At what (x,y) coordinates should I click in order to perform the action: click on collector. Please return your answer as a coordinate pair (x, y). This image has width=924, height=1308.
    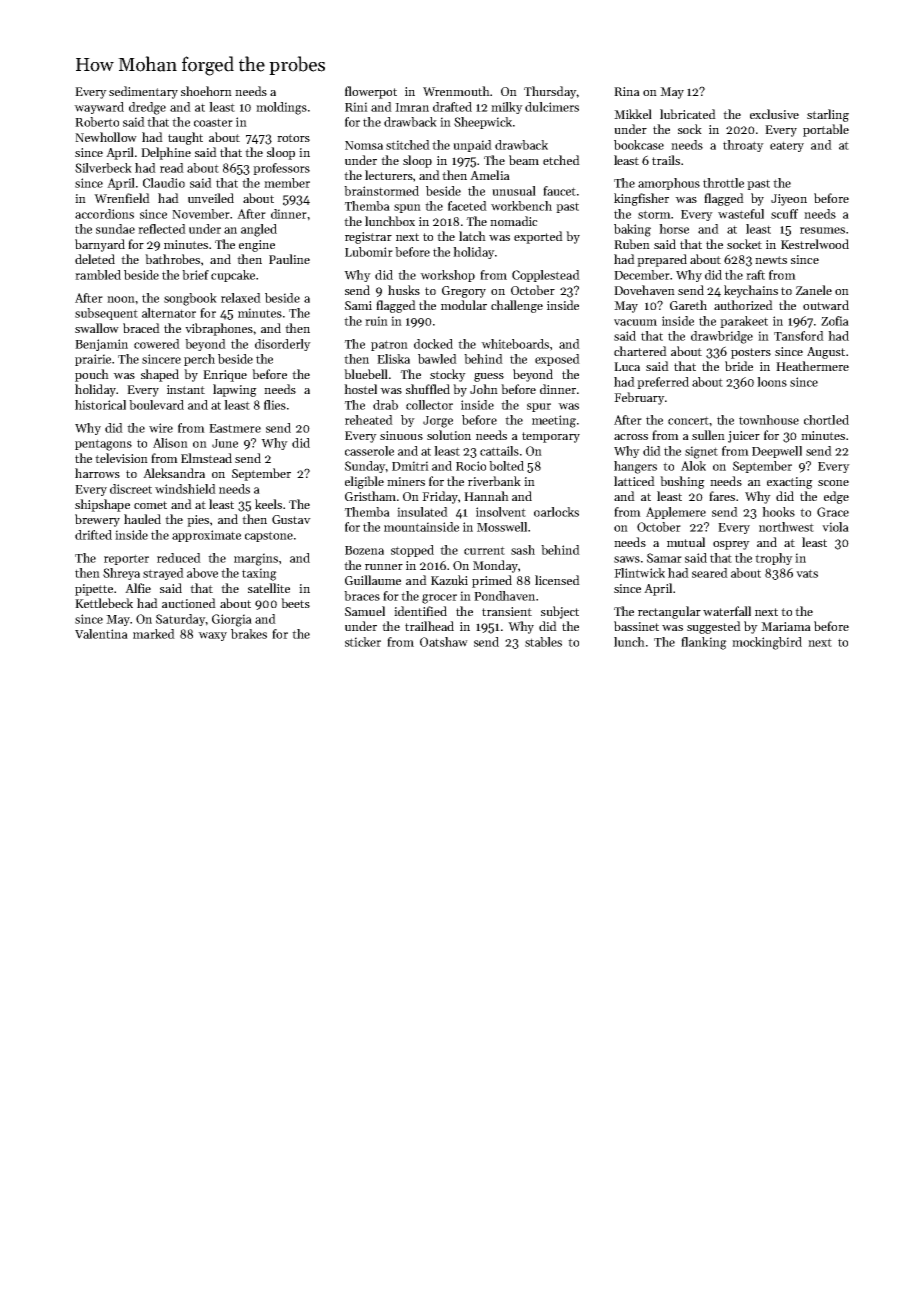
    Looking at the image, I should click on (429, 405).
